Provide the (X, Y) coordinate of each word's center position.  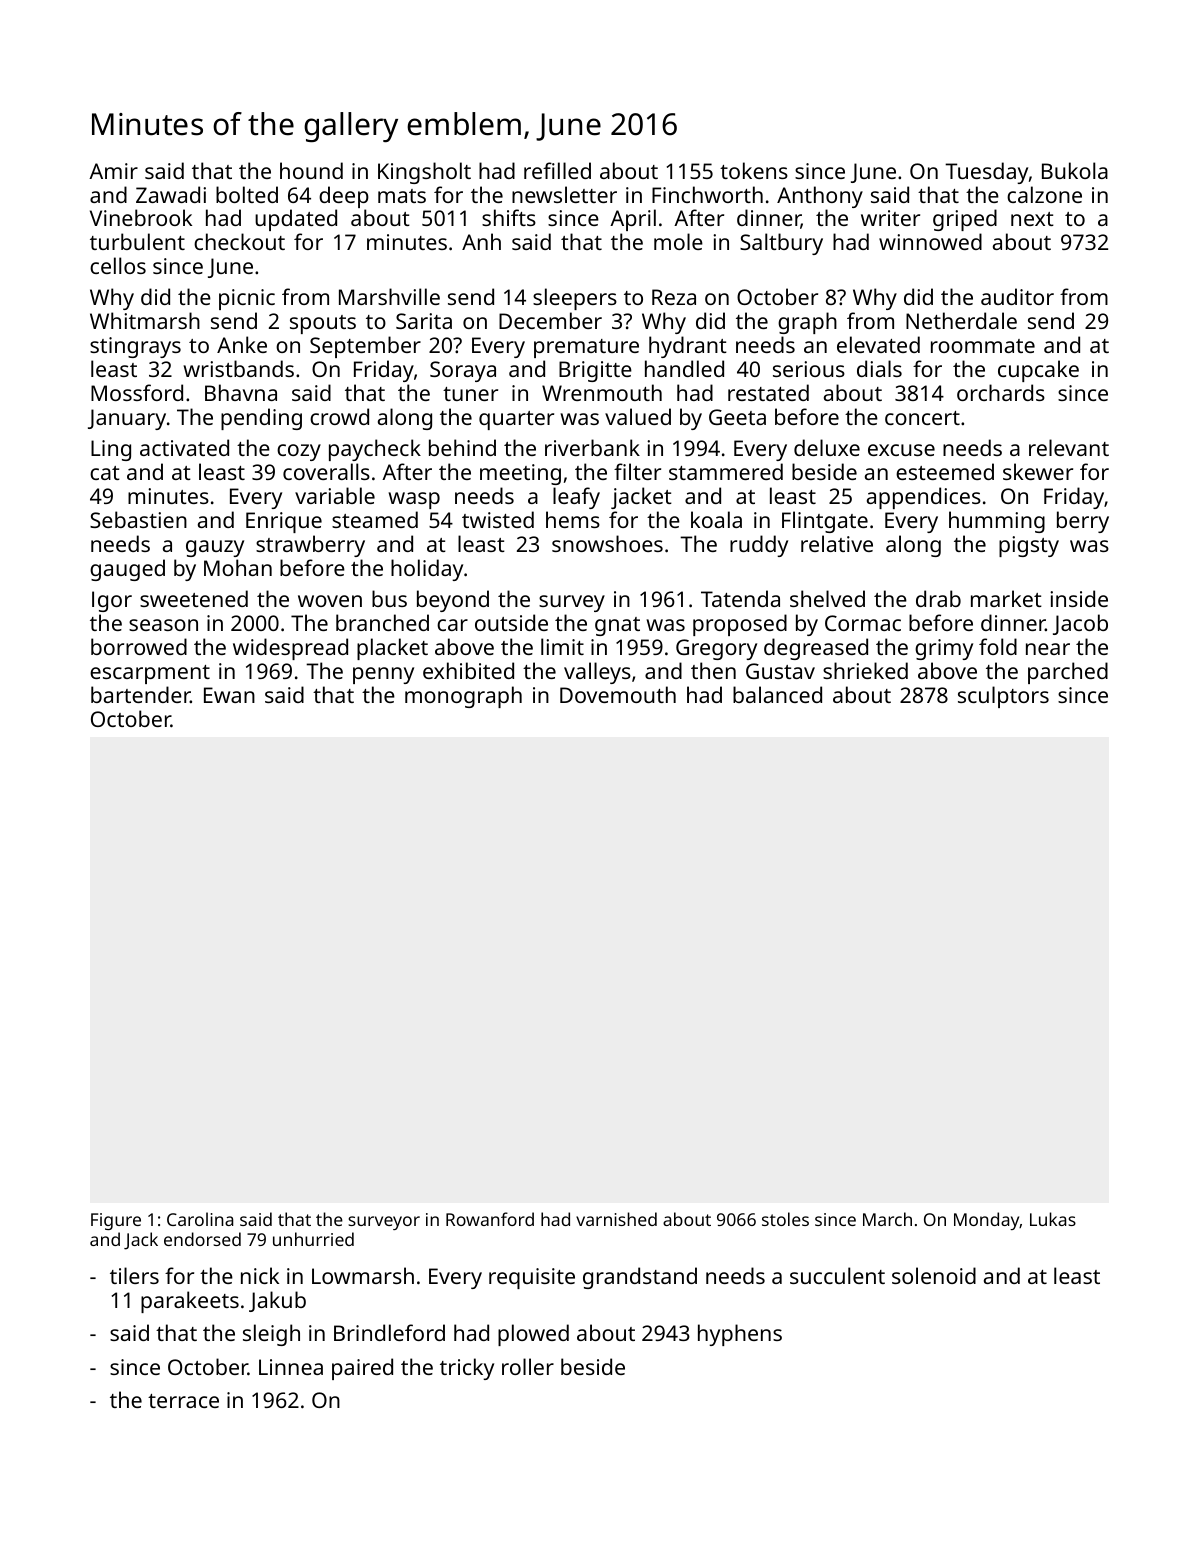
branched (382, 622)
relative (837, 543)
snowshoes (607, 543)
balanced (777, 694)
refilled (557, 170)
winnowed (930, 241)
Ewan (229, 695)
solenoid (934, 1275)
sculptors (1003, 697)
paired (362, 1369)
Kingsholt (424, 173)
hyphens (740, 1335)
